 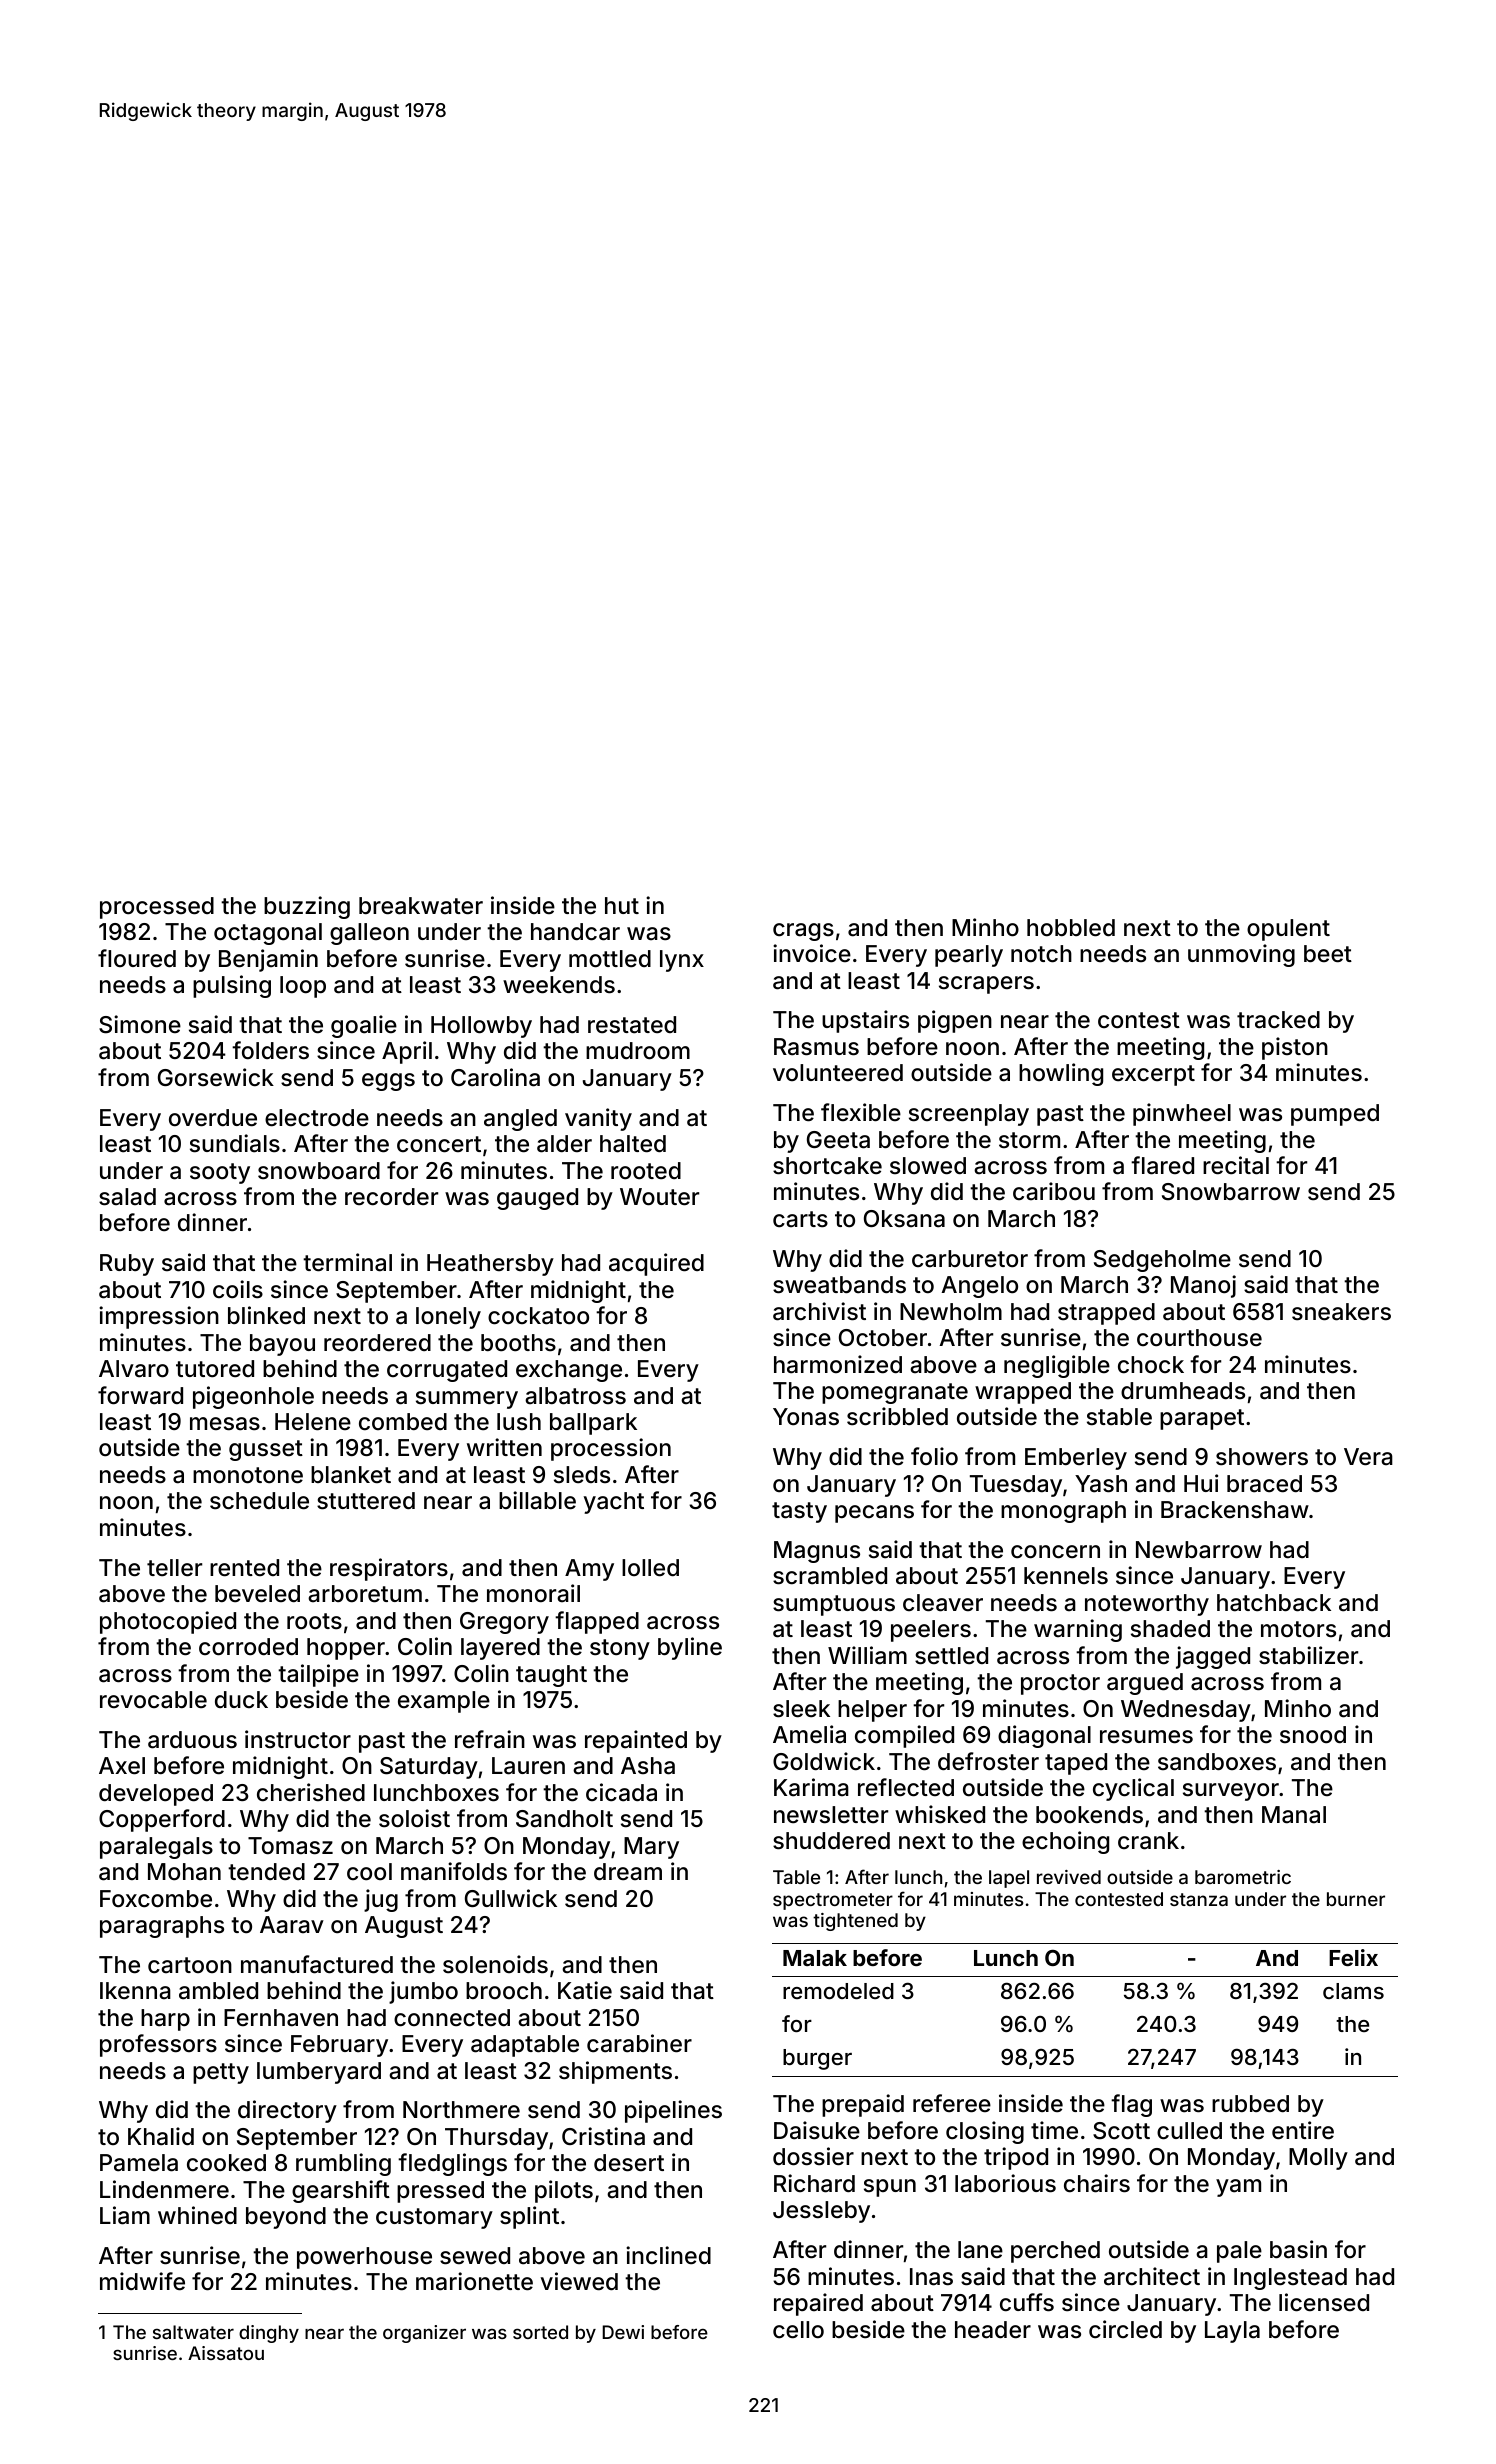 What do you see at coordinates (1278, 1020) in the image?
I see `tracked` at bounding box center [1278, 1020].
